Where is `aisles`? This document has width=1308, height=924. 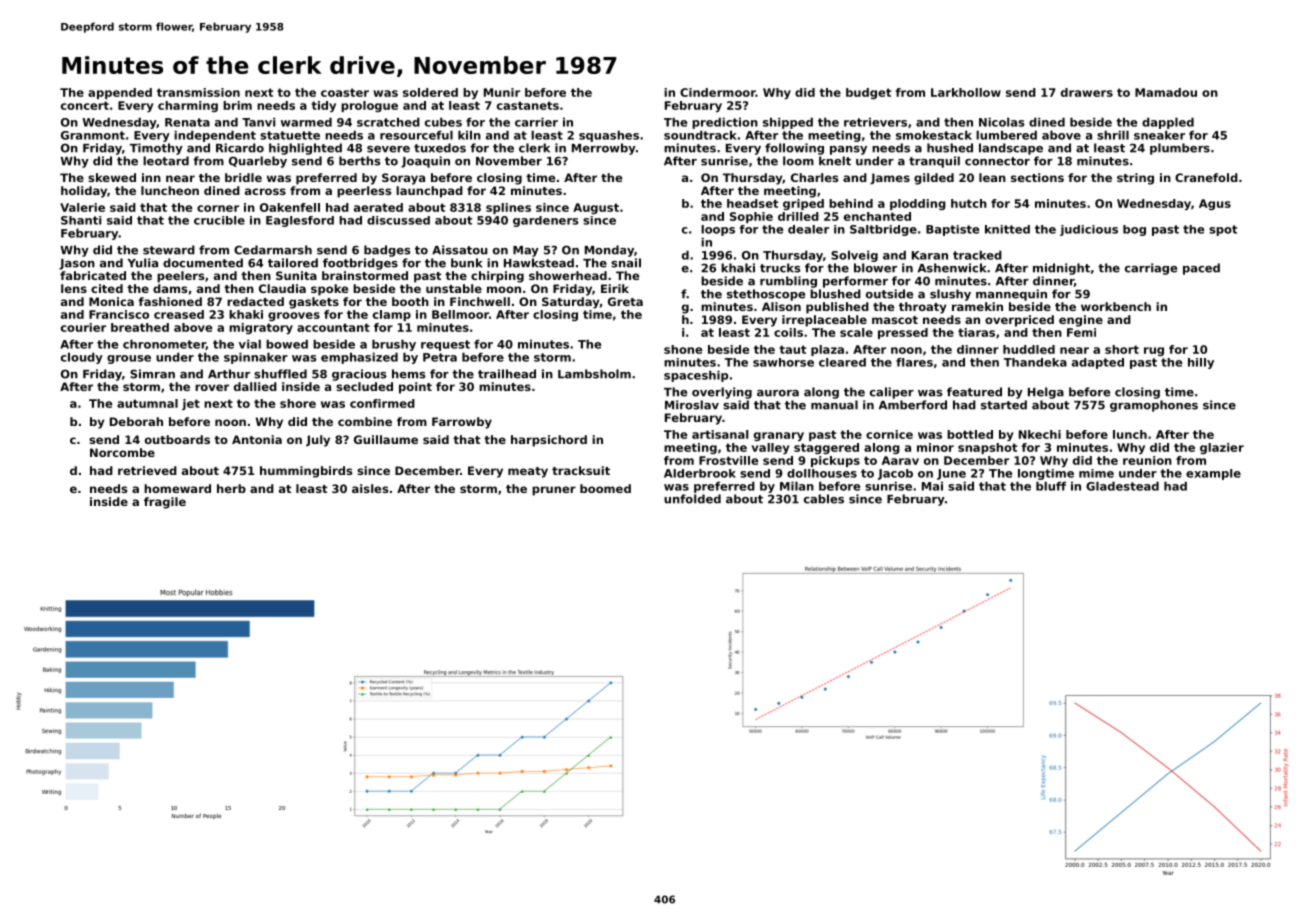
aisles is located at coordinates (370, 488).
